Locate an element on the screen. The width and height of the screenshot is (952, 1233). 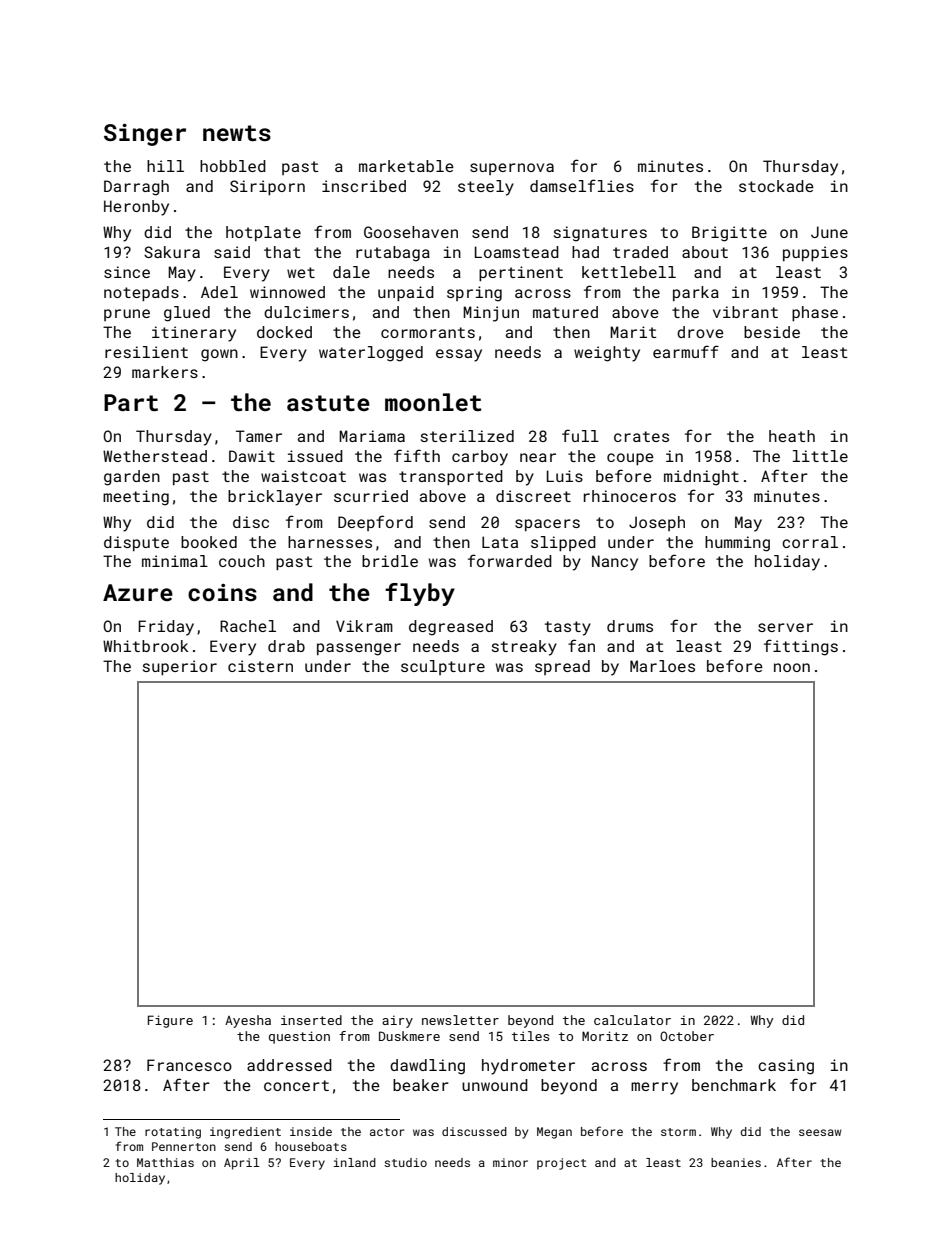
noon is located at coordinates (792, 667).
